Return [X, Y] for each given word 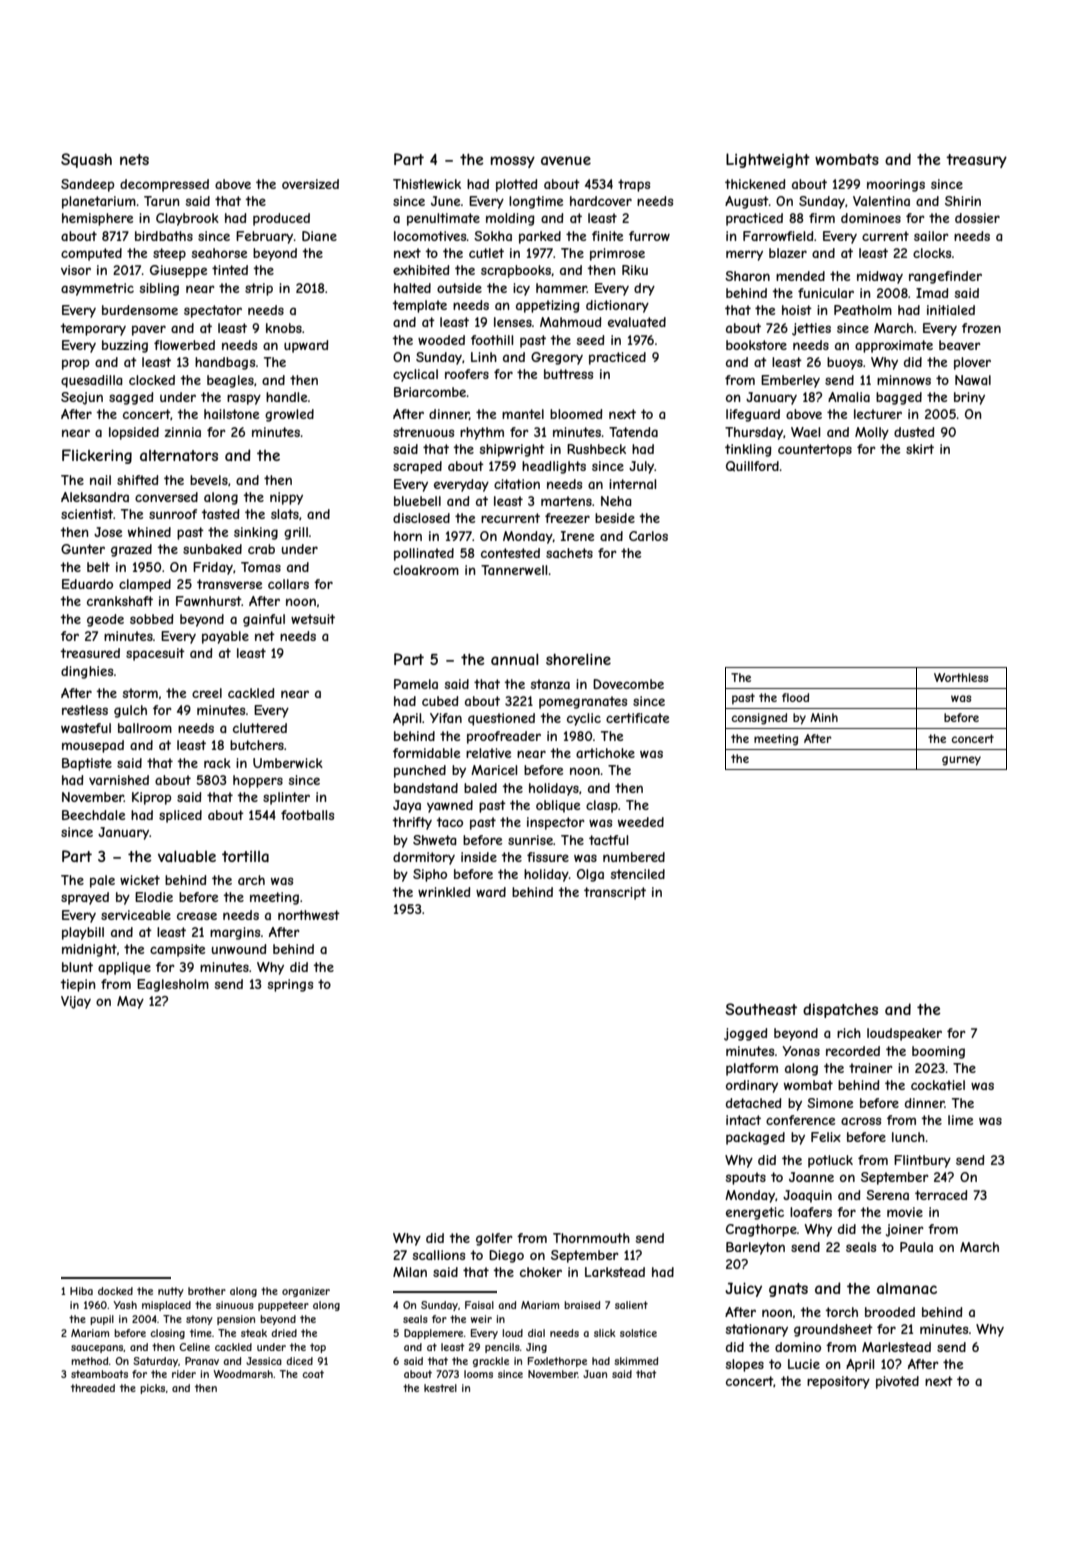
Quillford [752, 466]
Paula [916, 1247]
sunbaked [212, 549]
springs [291, 985]
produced [281, 219]
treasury [976, 161]
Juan [595, 1374]
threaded [93, 1388]
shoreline [578, 659]
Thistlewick [427, 184]
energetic [755, 1213]
